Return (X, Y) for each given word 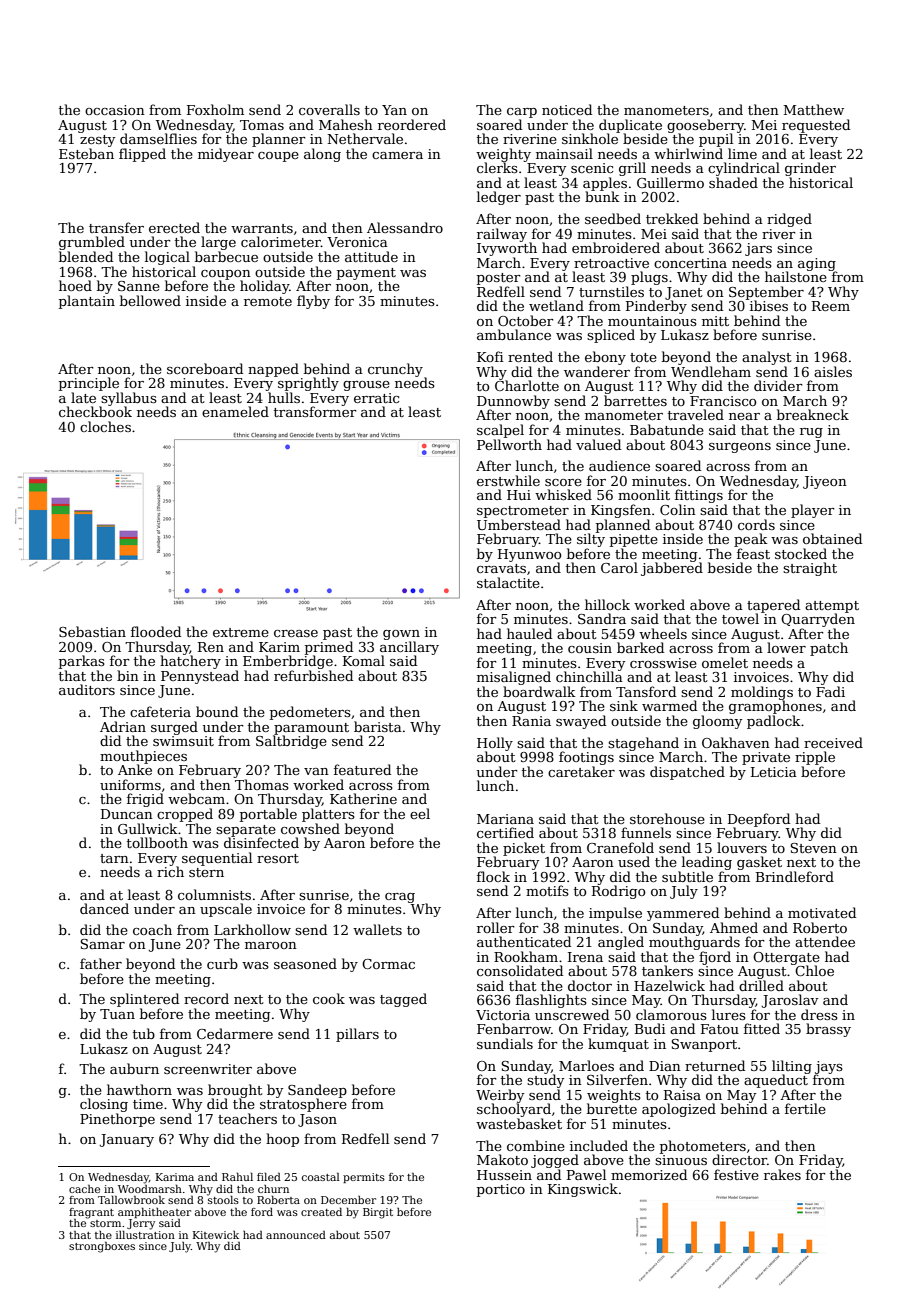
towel (740, 618)
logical (167, 258)
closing (104, 1105)
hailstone (796, 276)
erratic (376, 398)
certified (505, 832)
